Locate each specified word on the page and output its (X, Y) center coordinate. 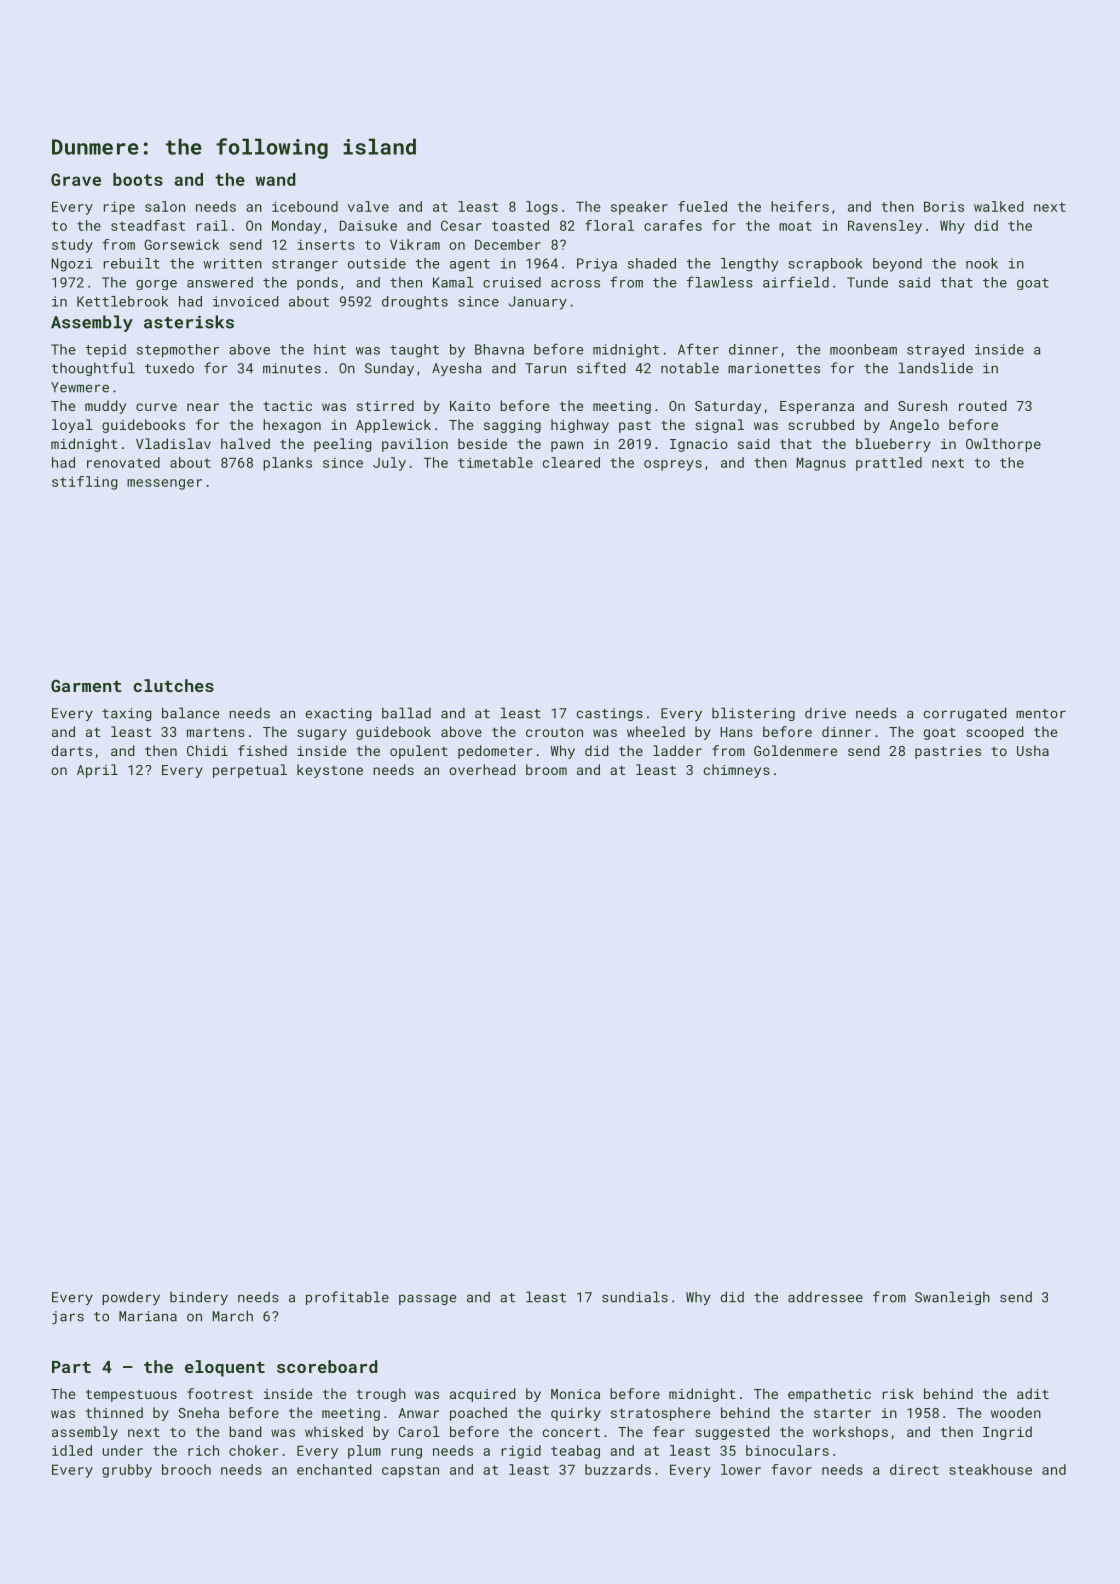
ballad (406, 713)
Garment (86, 686)
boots (138, 179)
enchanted (334, 1469)
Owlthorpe (1003, 445)
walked (998, 206)
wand (275, 179)
